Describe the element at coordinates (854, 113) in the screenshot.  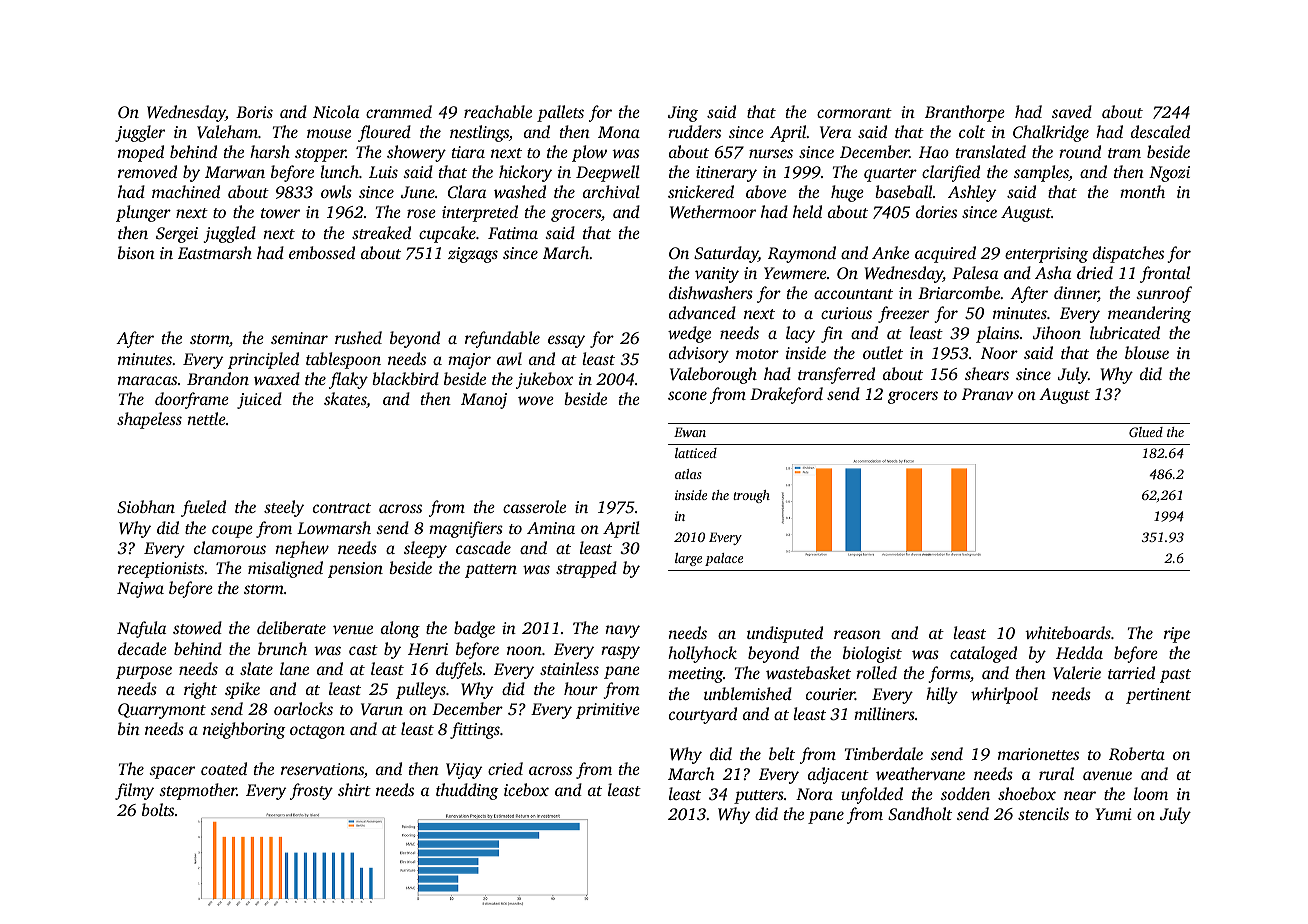
I see `cormorant` at that location.
